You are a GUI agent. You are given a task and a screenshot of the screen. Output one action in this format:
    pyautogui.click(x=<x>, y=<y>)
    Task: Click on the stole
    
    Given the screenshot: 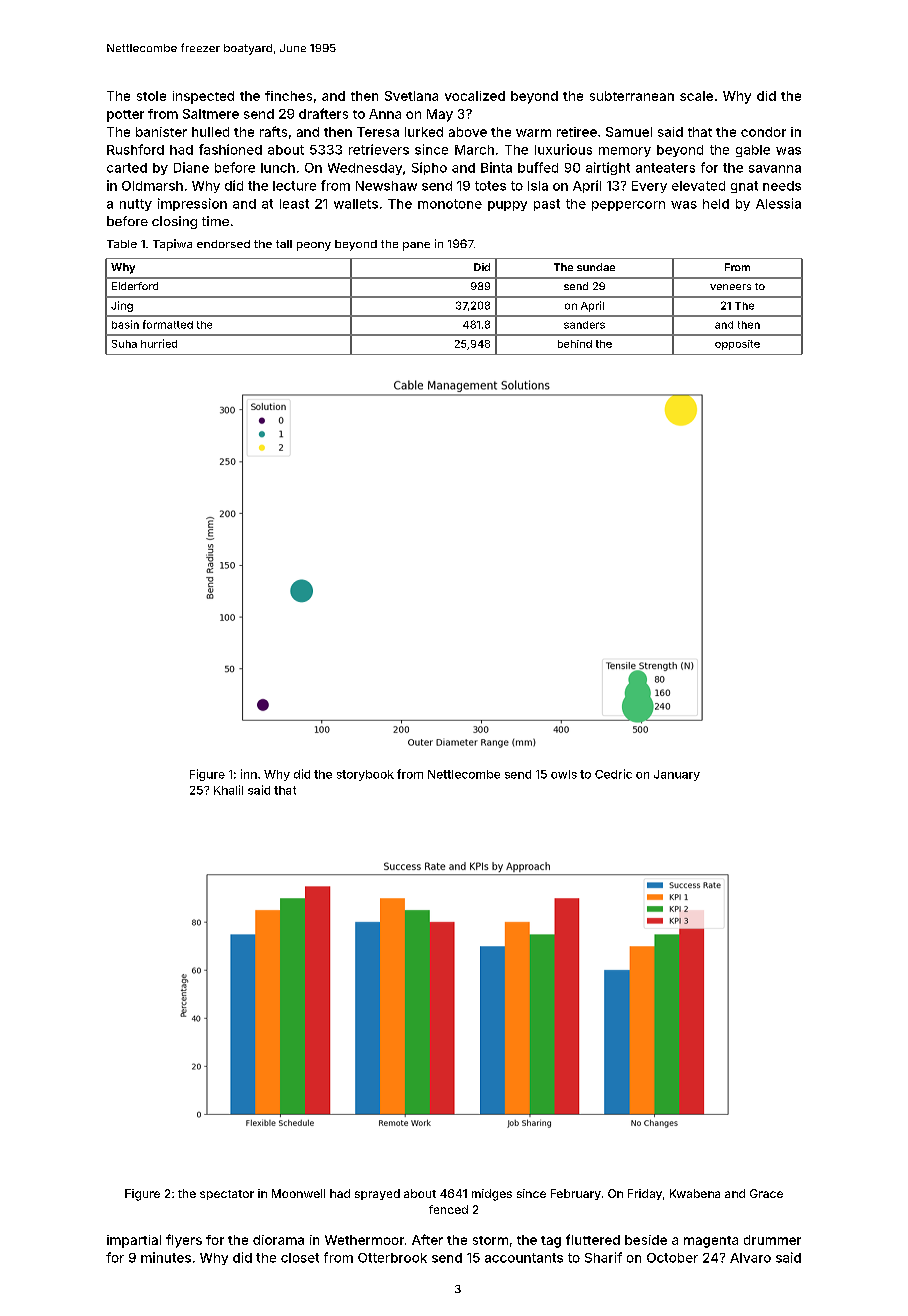 What is the action you would take?
    pyautogui.click(x=151, y=96)
